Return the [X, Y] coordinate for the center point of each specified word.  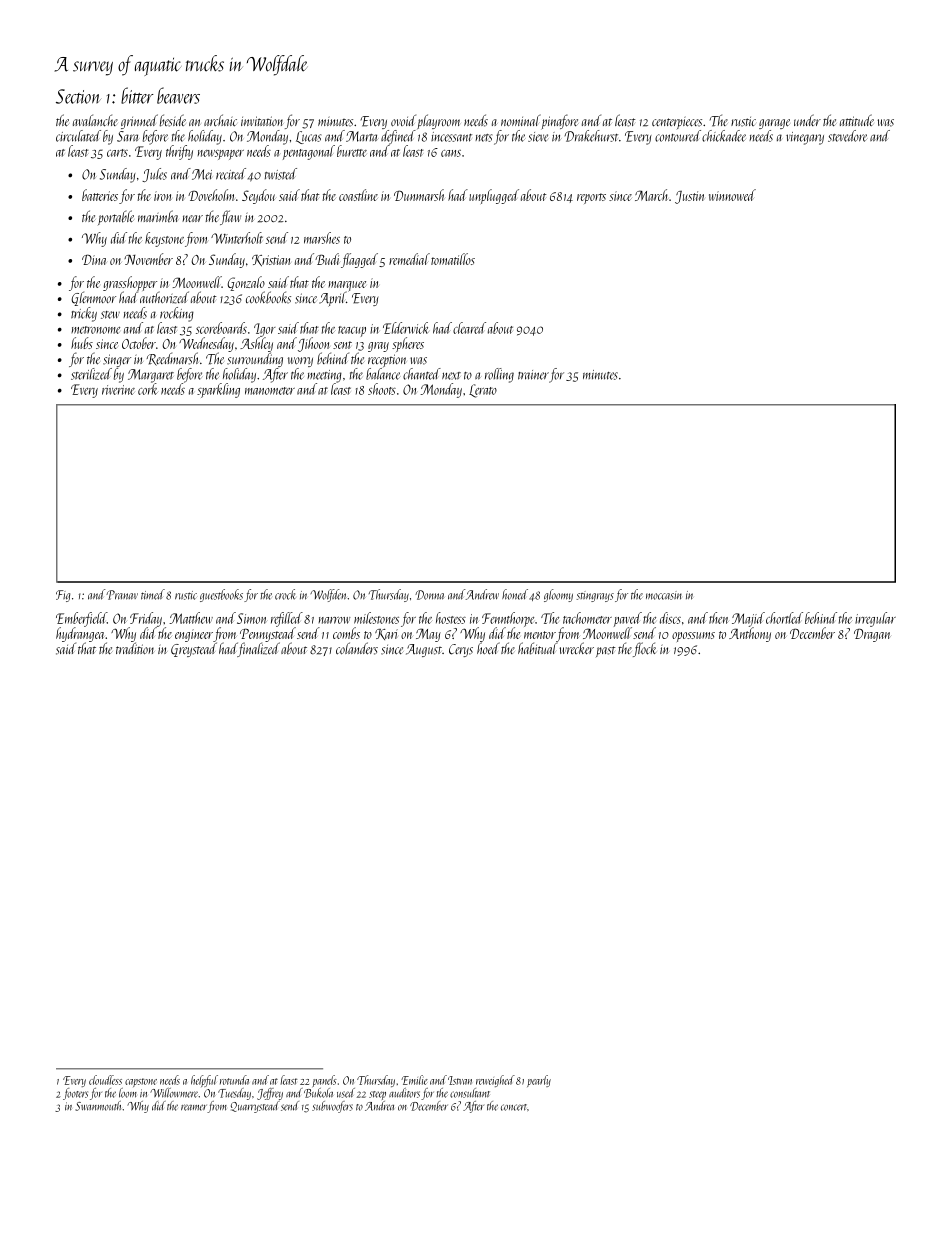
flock [644, 649]
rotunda [234, 1080]
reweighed [495, 1081]
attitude [857, 120]
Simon [252, 618]
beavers [178, 95]
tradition [135, 648]
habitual [538, 648]
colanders [357, 648]
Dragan [872, 635]
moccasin [664, 595]
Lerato [483, 391]
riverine [118, 390]
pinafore [559, 122]
